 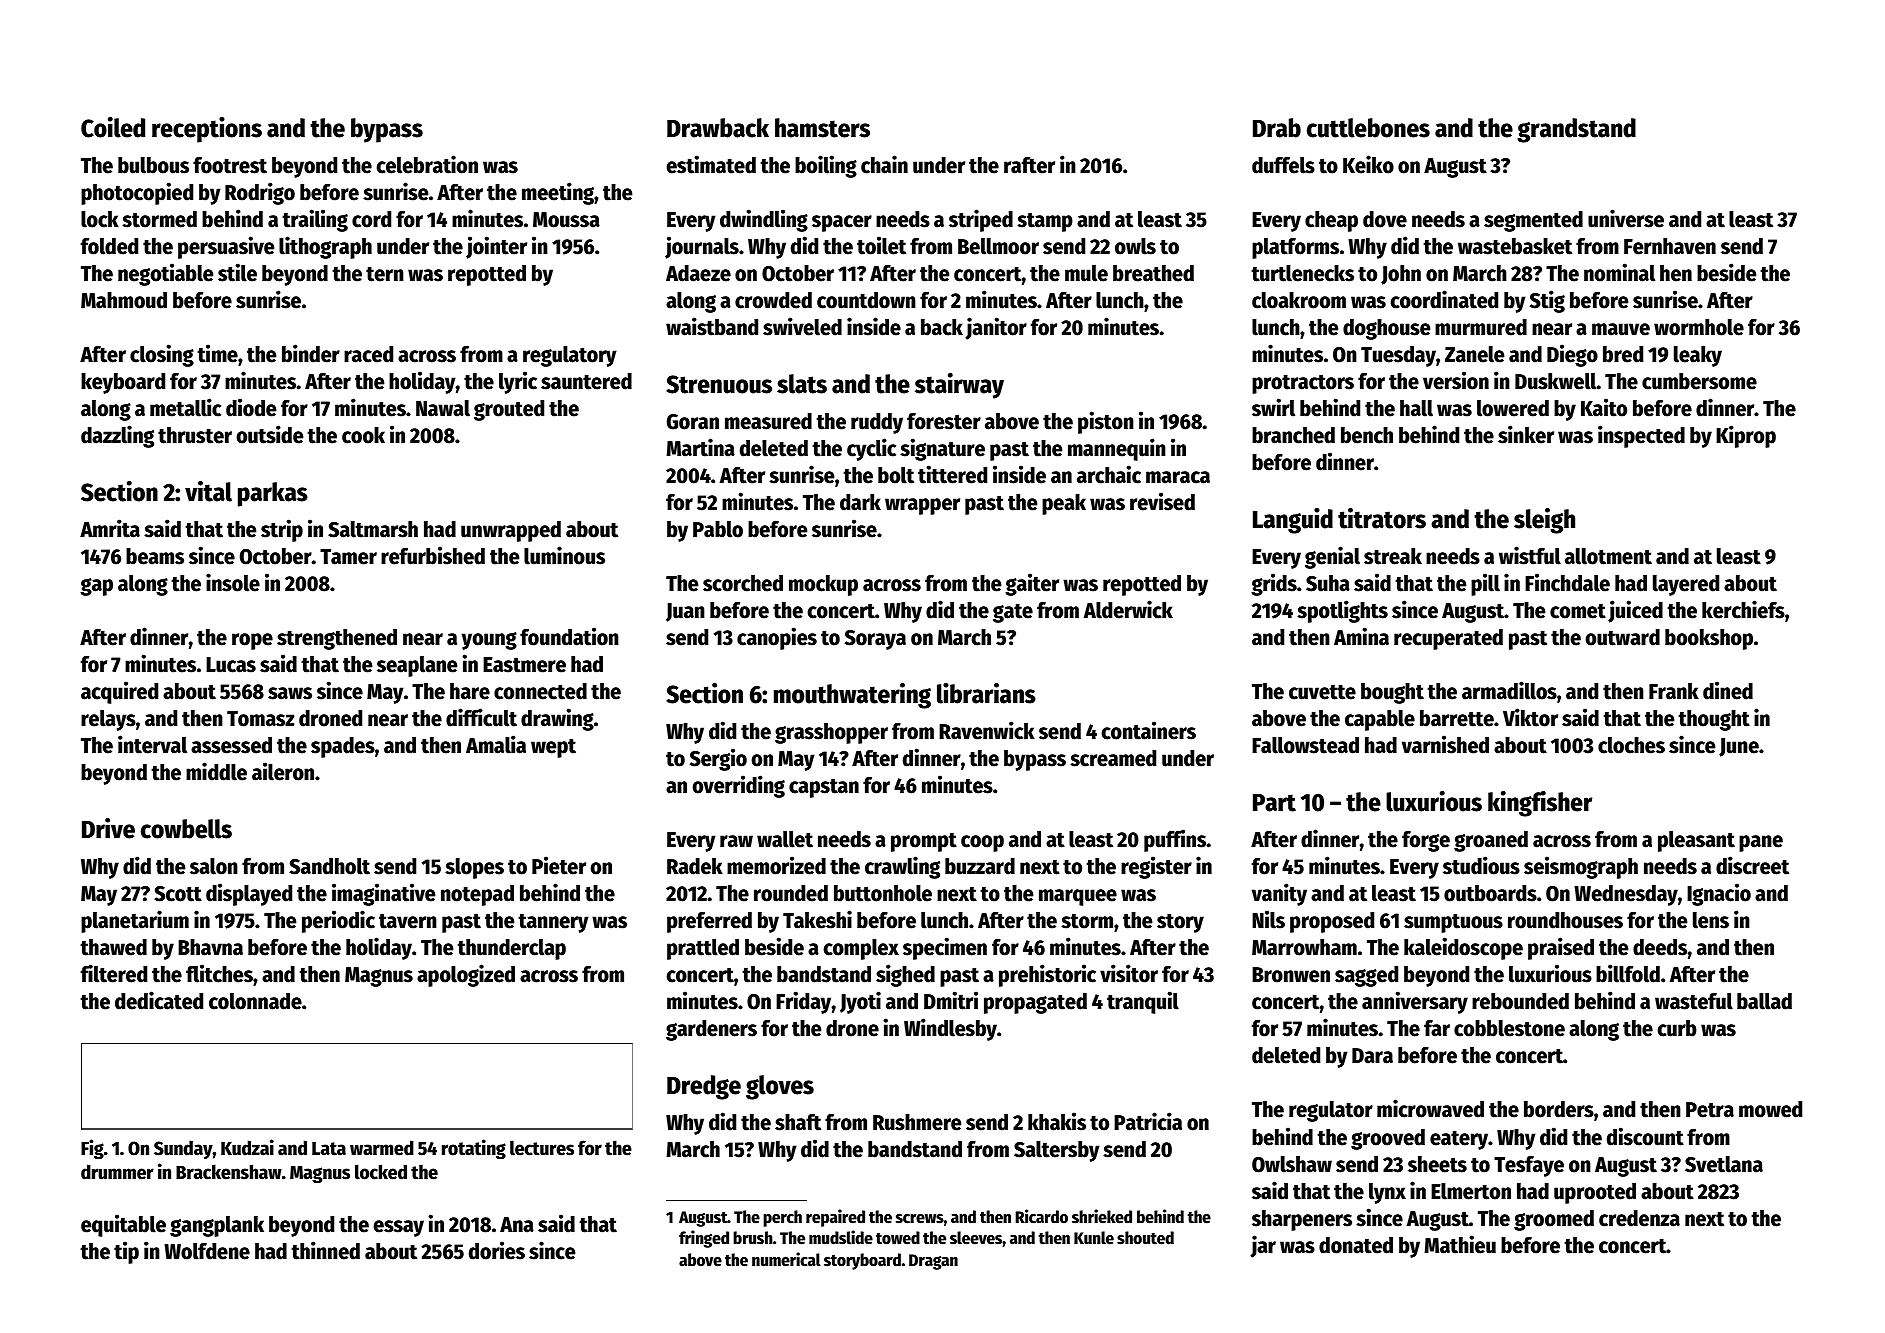 I want to click on Dragan, so click(x=933, y=1262).
